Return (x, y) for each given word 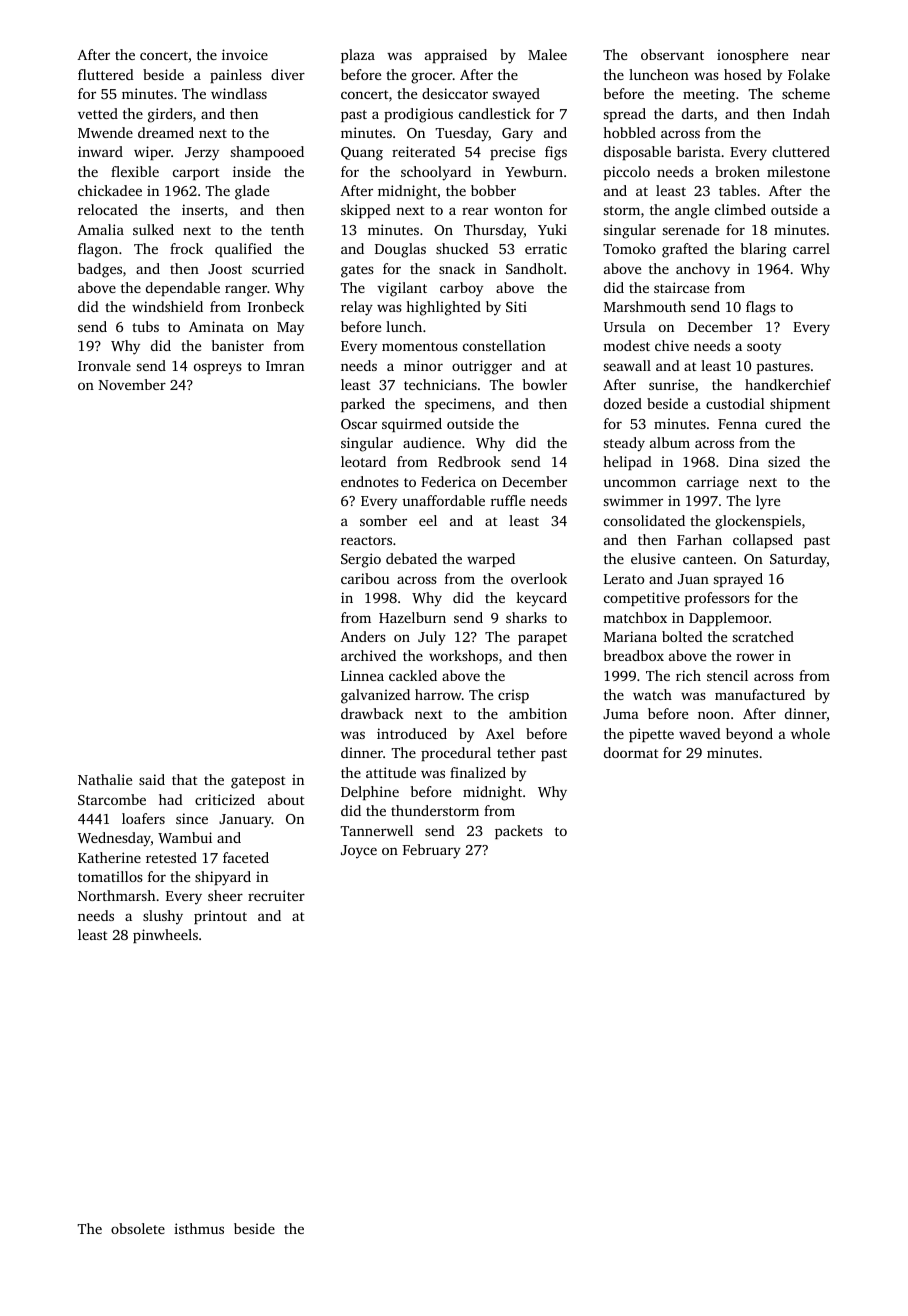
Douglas (400, 250)
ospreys (218, 369)
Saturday (798, 560)
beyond (749, 735)
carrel (811, 248)
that (185, 779)
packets (519, 832)
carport (196, 174)
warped (491, 560)
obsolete (138, 1228)
